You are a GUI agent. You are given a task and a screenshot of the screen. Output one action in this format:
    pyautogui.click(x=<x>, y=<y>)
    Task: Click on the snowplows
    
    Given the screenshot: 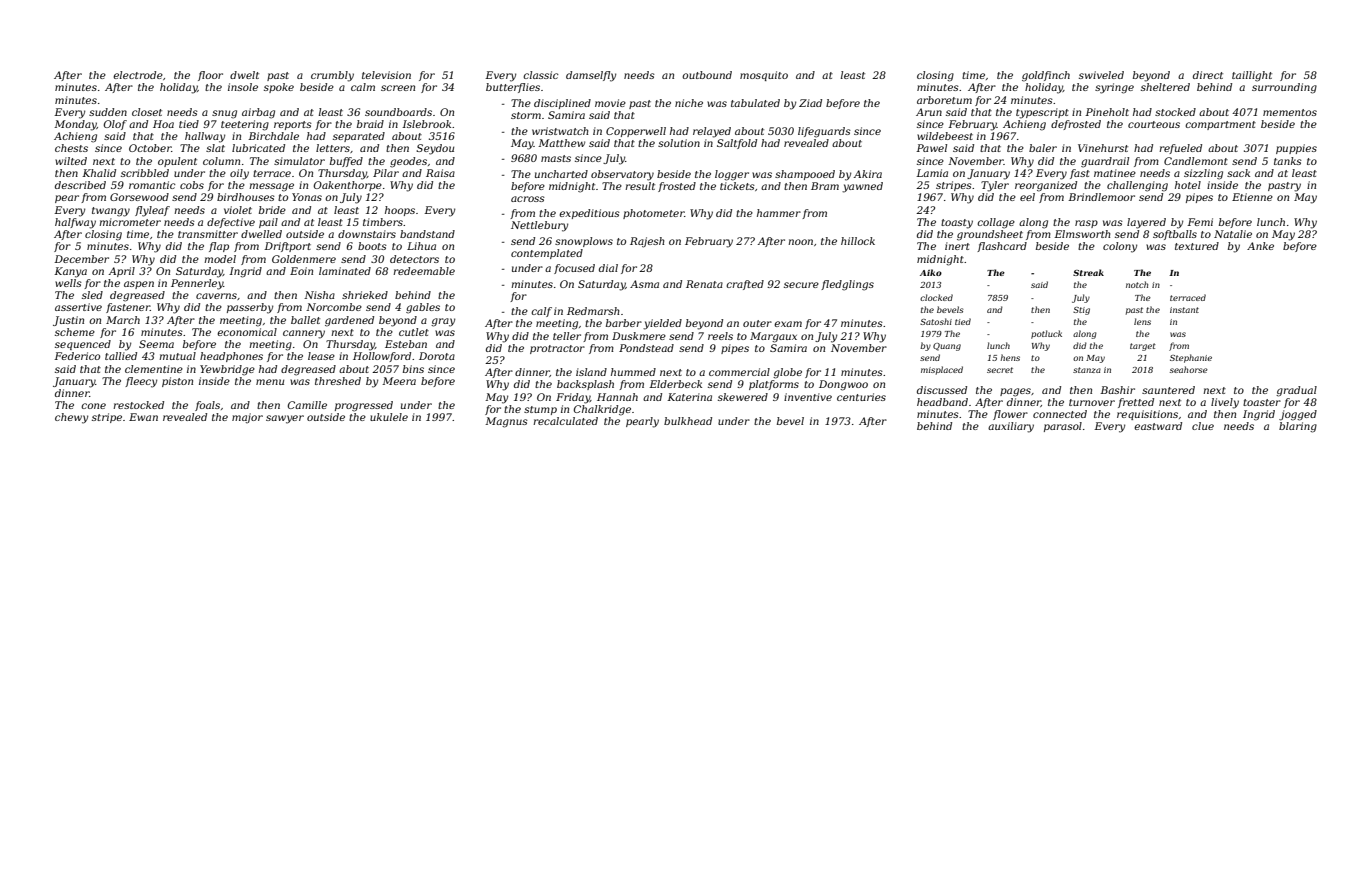 What is the action you would take?
    pyautogui.click(x=584, y=242)
